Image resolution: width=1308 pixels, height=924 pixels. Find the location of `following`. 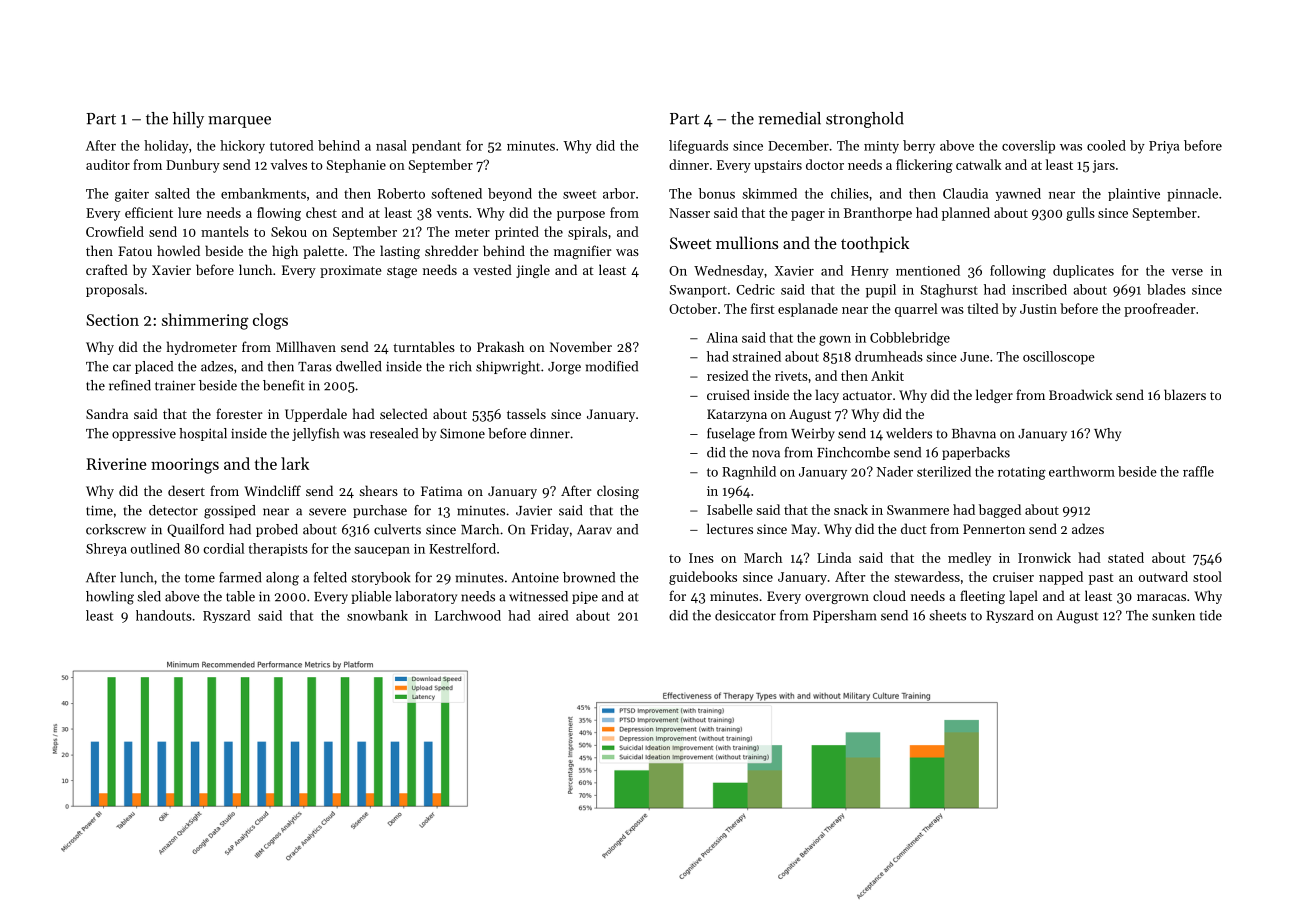

following is located at coordinates (1018, 272).
